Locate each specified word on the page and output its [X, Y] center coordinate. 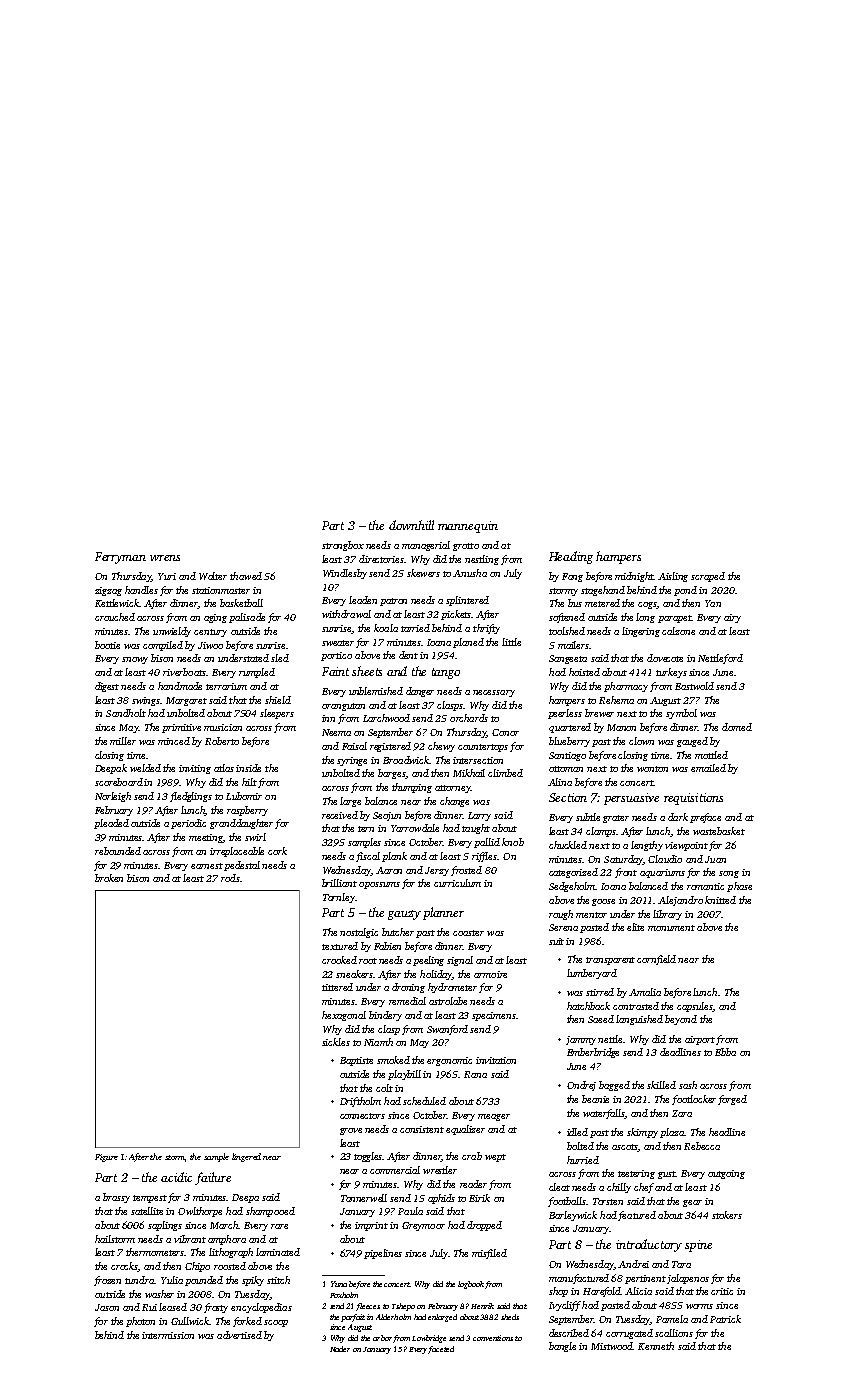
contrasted [636, 1006]
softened [567, 618]
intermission [168, 1335]
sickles [336, 1042]
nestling [482, 560]
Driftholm [360, 1102]
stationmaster [221, 590]
